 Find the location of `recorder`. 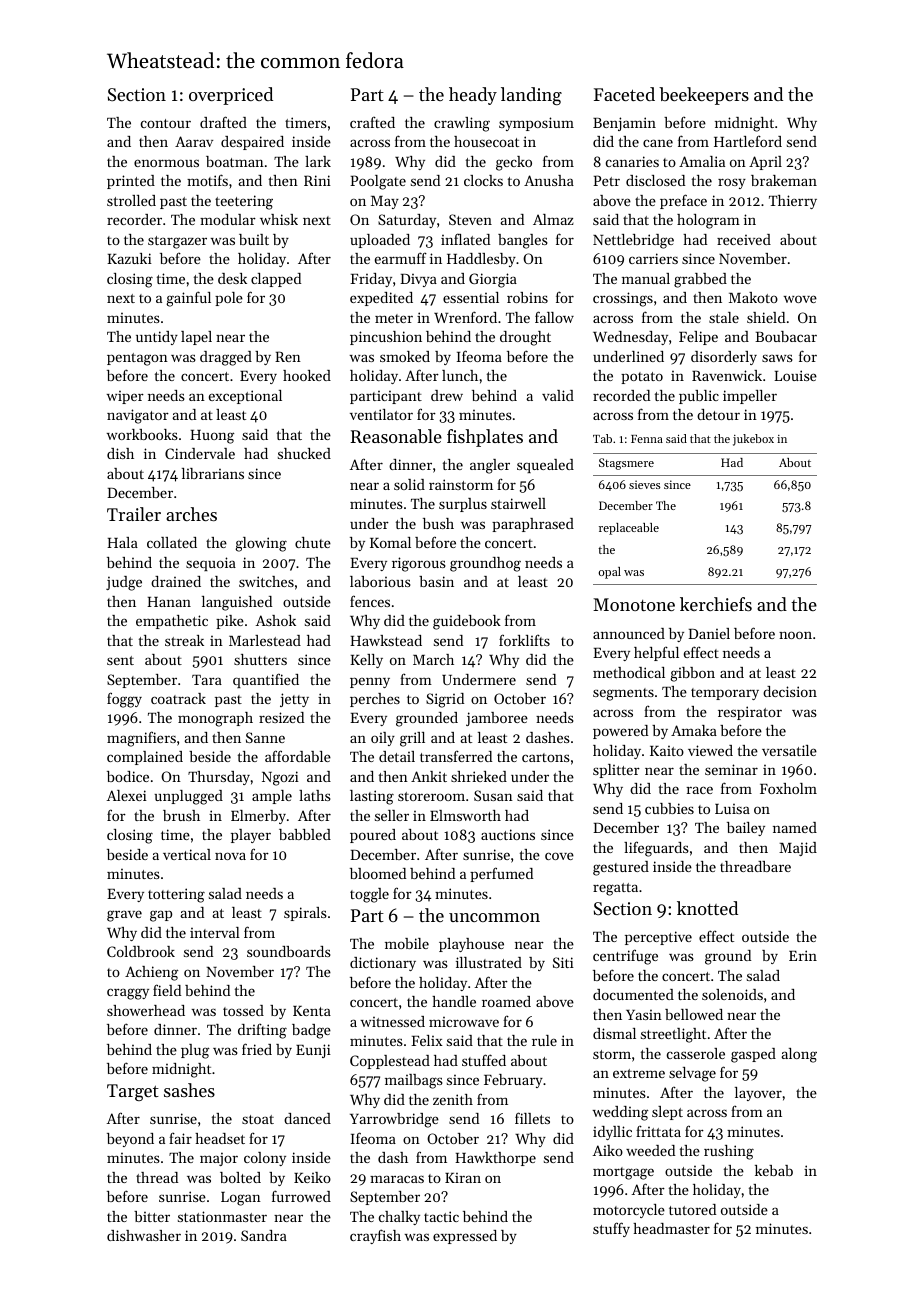

recorder is located at coordinates (134, 219).
